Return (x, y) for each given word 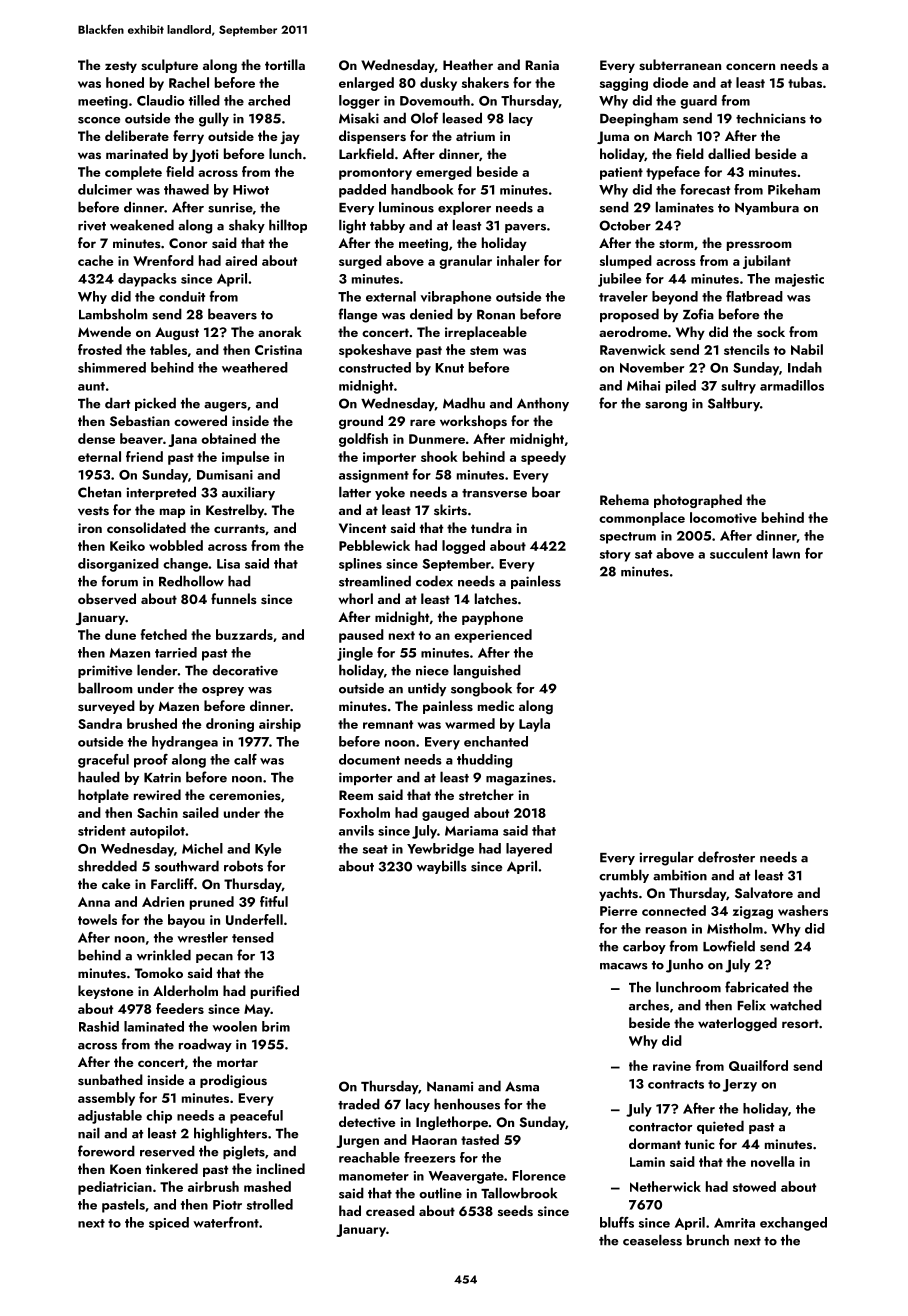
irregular (666, 858)
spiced (169, 1223)
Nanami (450, 1086)
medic (496, 705)
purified (275, 992)
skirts (450, 509)
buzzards (244, 634)
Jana (182, 440)
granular (465, 262)
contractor (661, 1127)
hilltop (288, 226)
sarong (666, 407)
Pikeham (794, 189)
